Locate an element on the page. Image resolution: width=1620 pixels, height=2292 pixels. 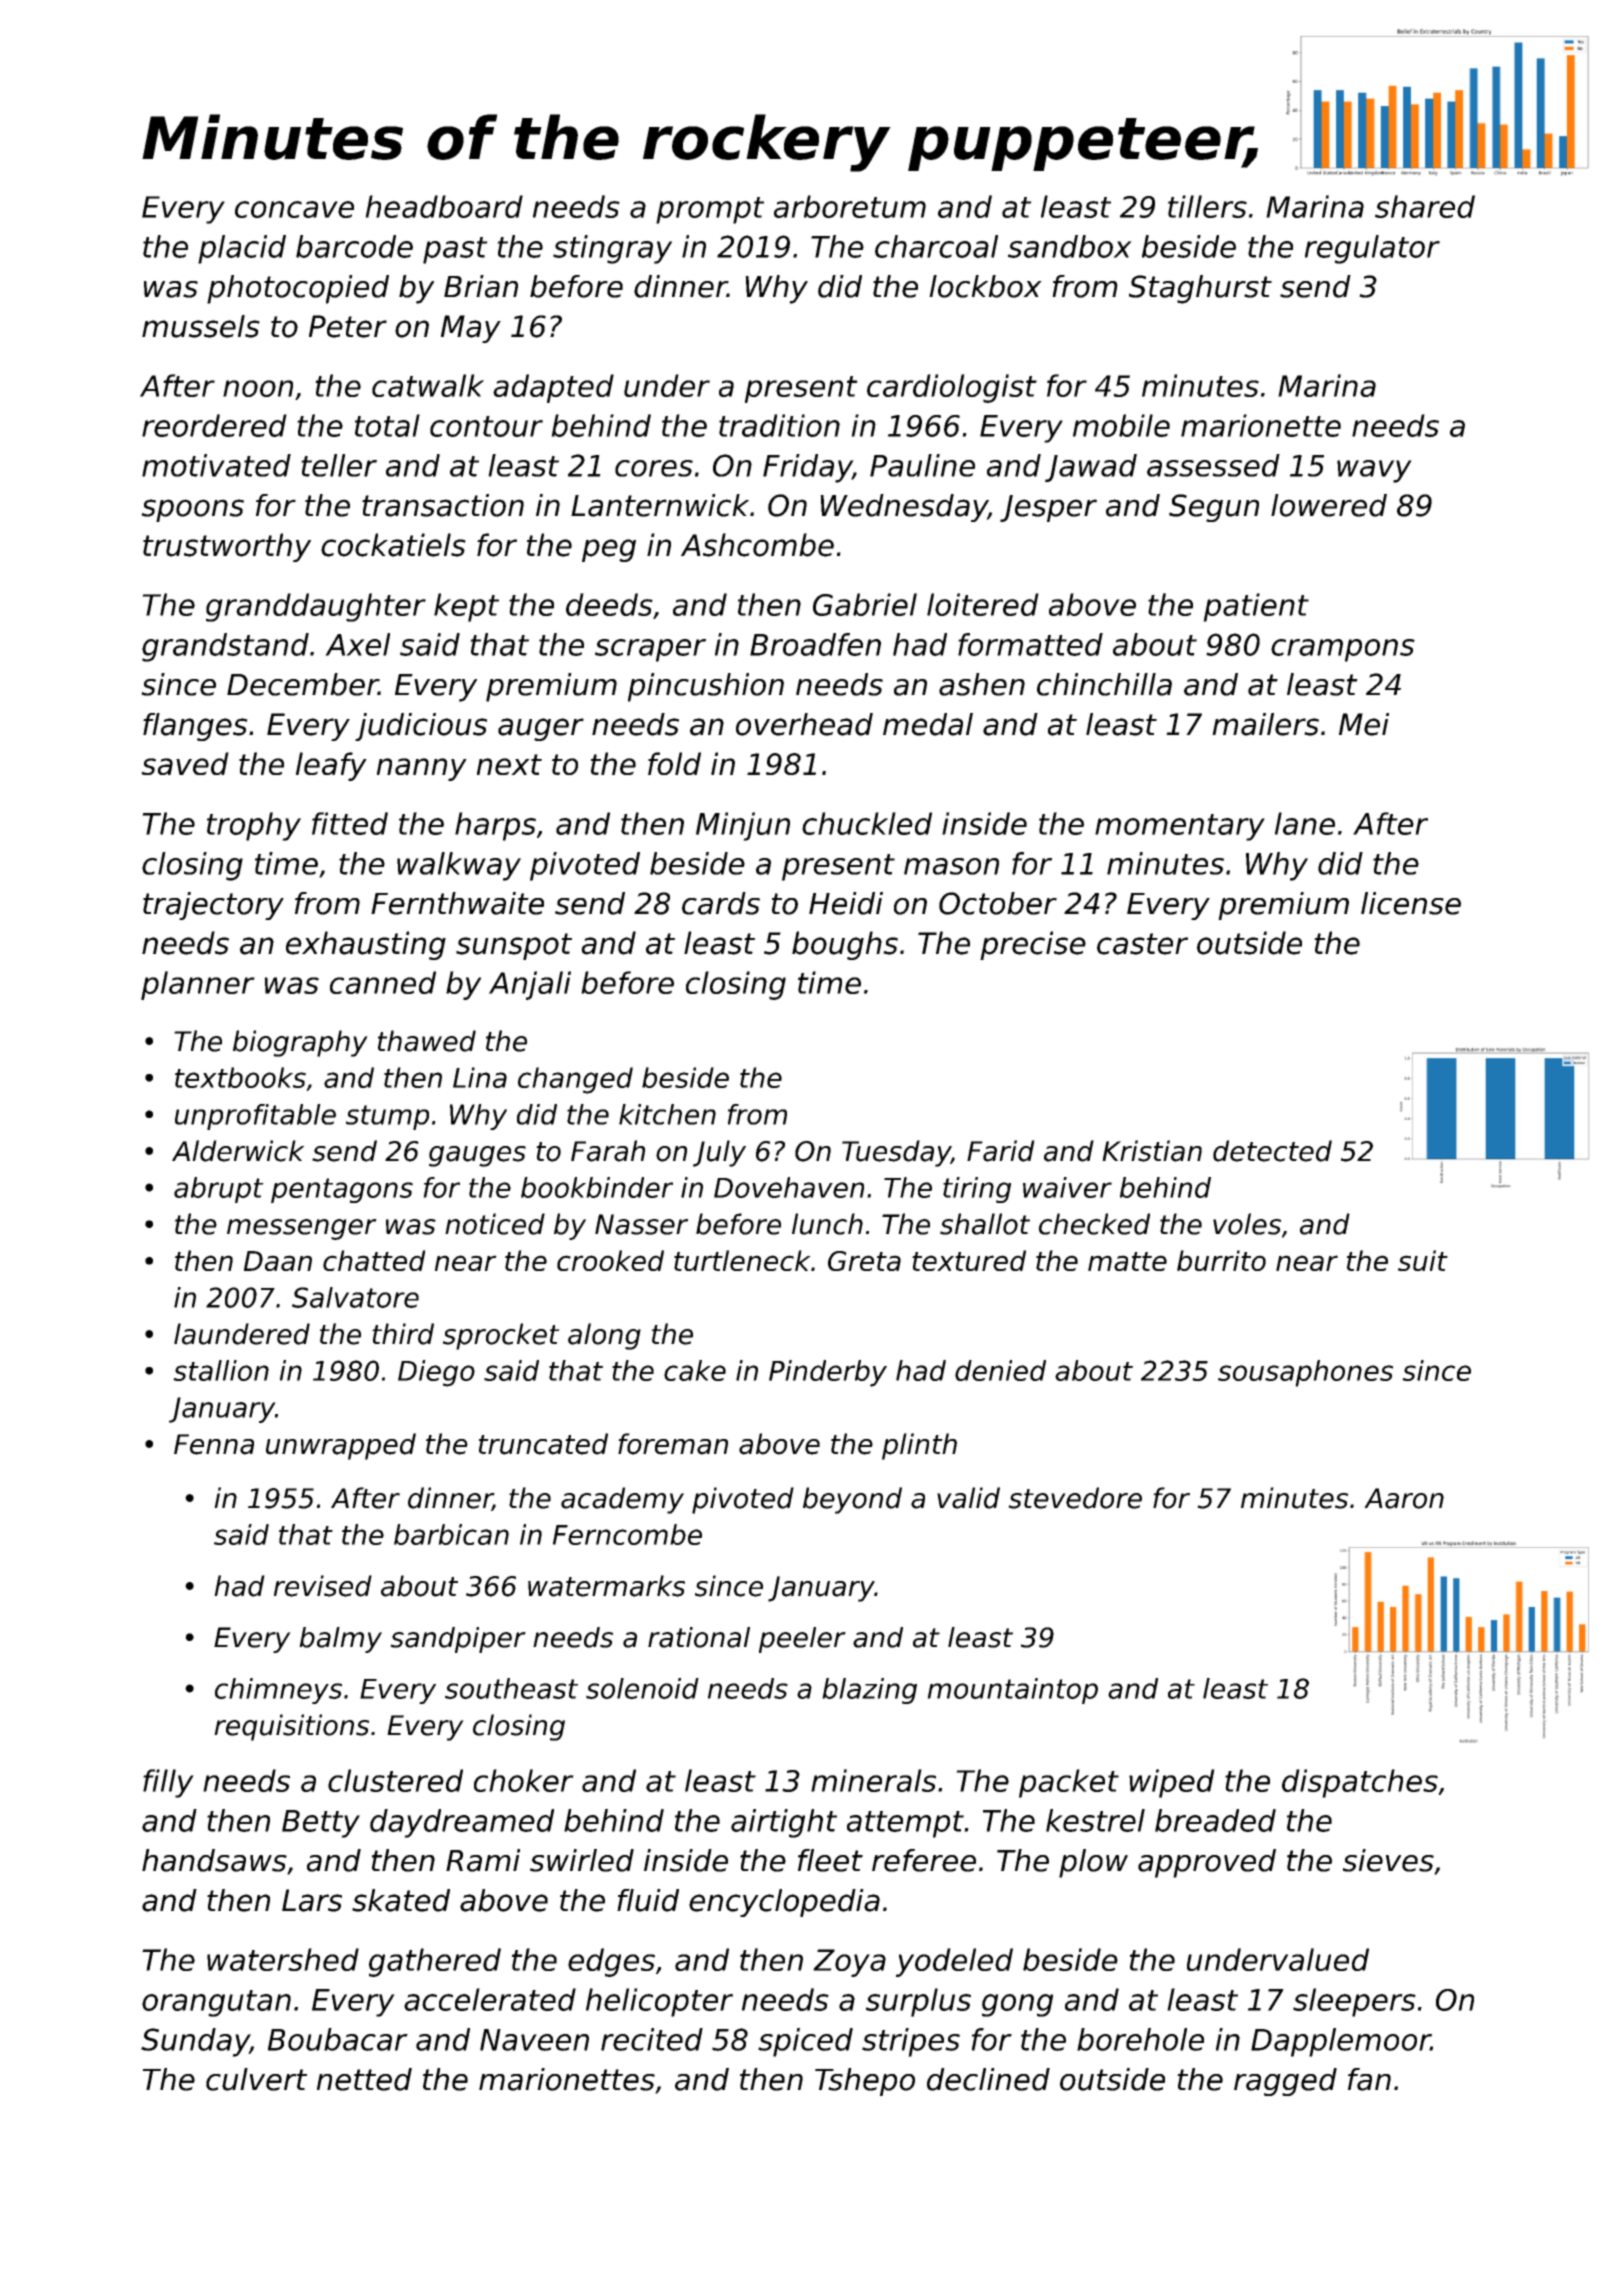
wavy is located at coordinates (1374, 471).
